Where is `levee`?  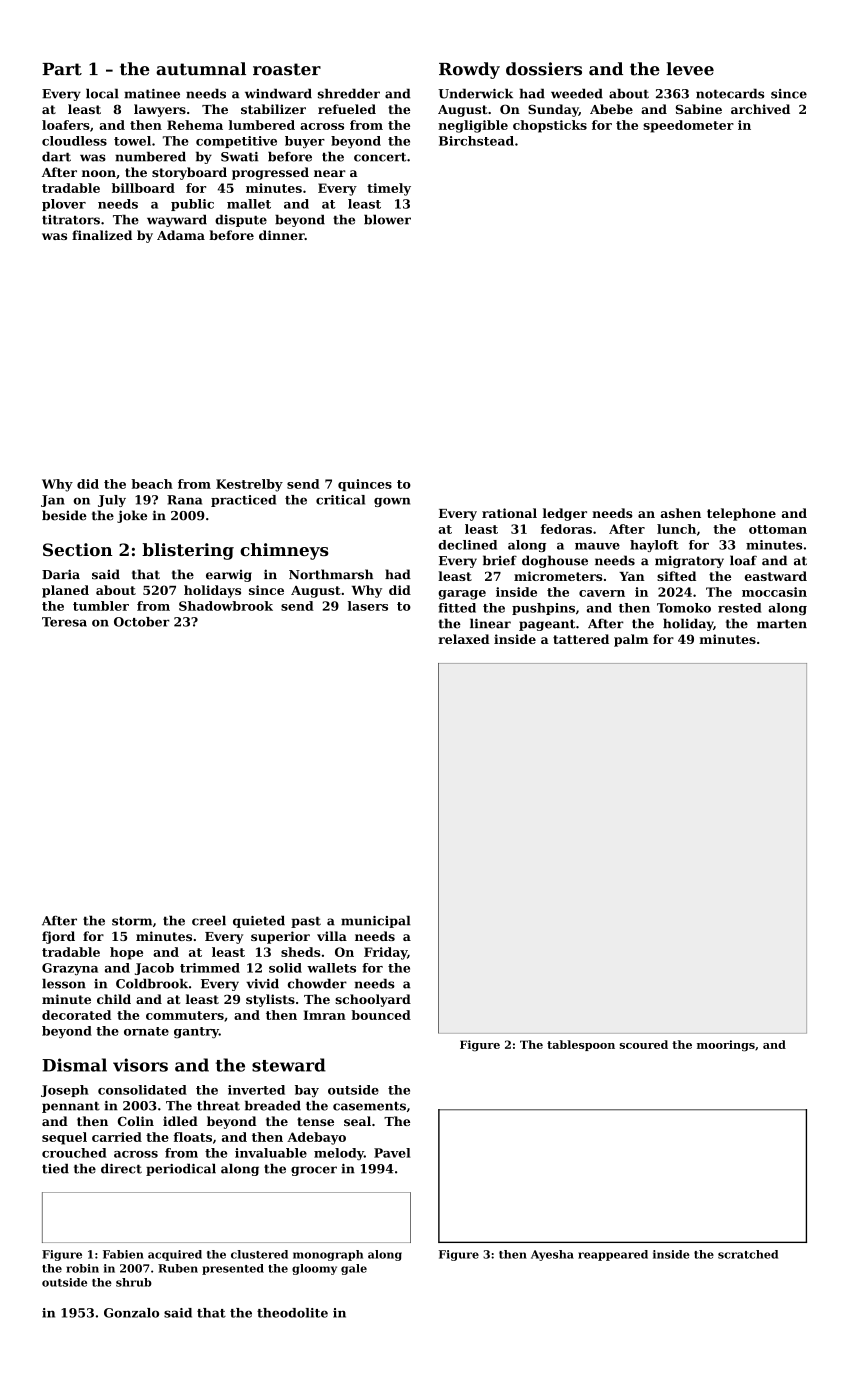 levee is located at coordinates (690, 69).
